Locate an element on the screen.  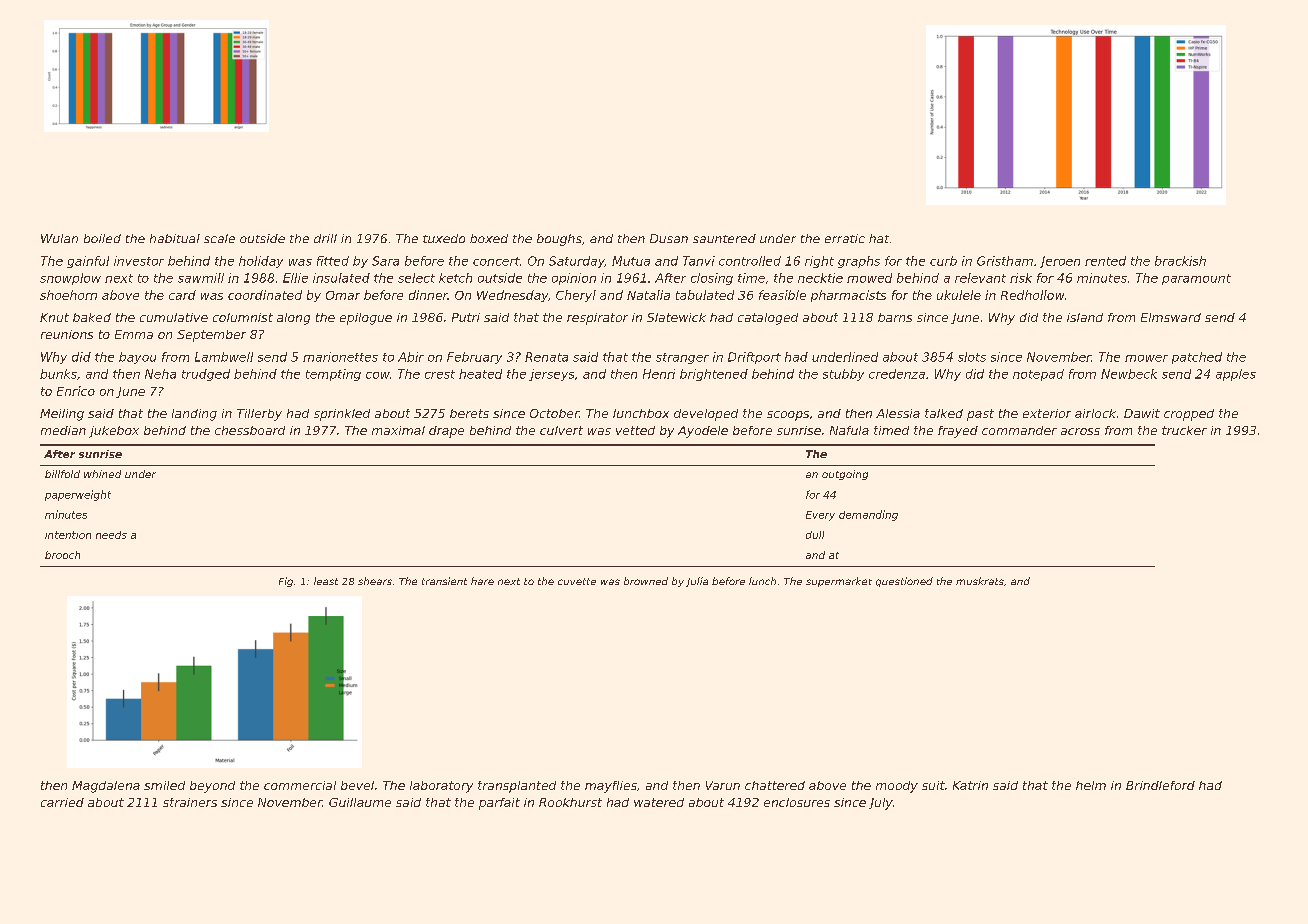
dull is located at coordinates (815, 535).
